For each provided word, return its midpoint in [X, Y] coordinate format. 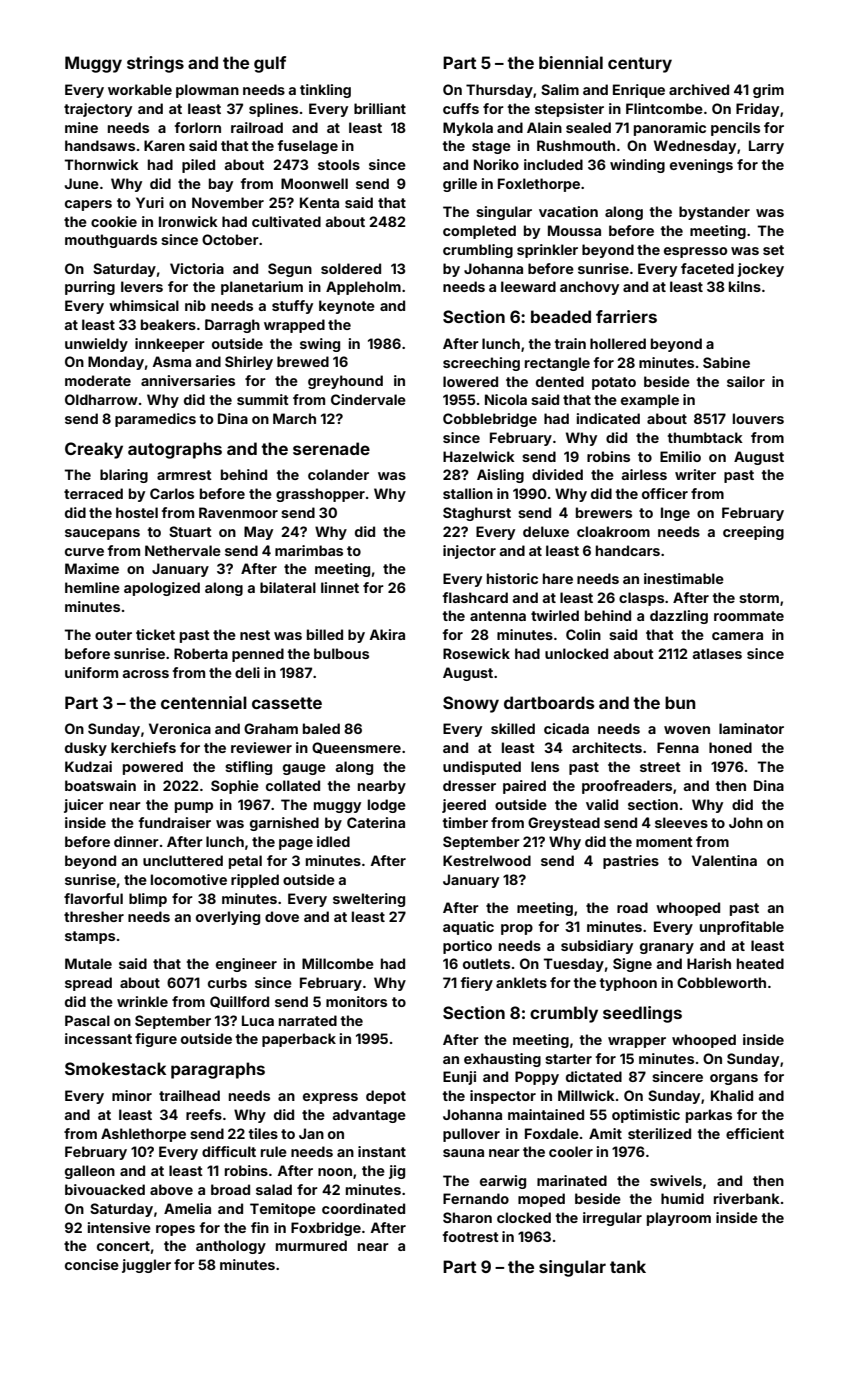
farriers [626, 316]
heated [760, 963]
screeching [481, 364]
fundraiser [175, 822]
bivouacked [105, 1189]
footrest [471, 1236]
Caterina [376, 822]
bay [221, 185]
